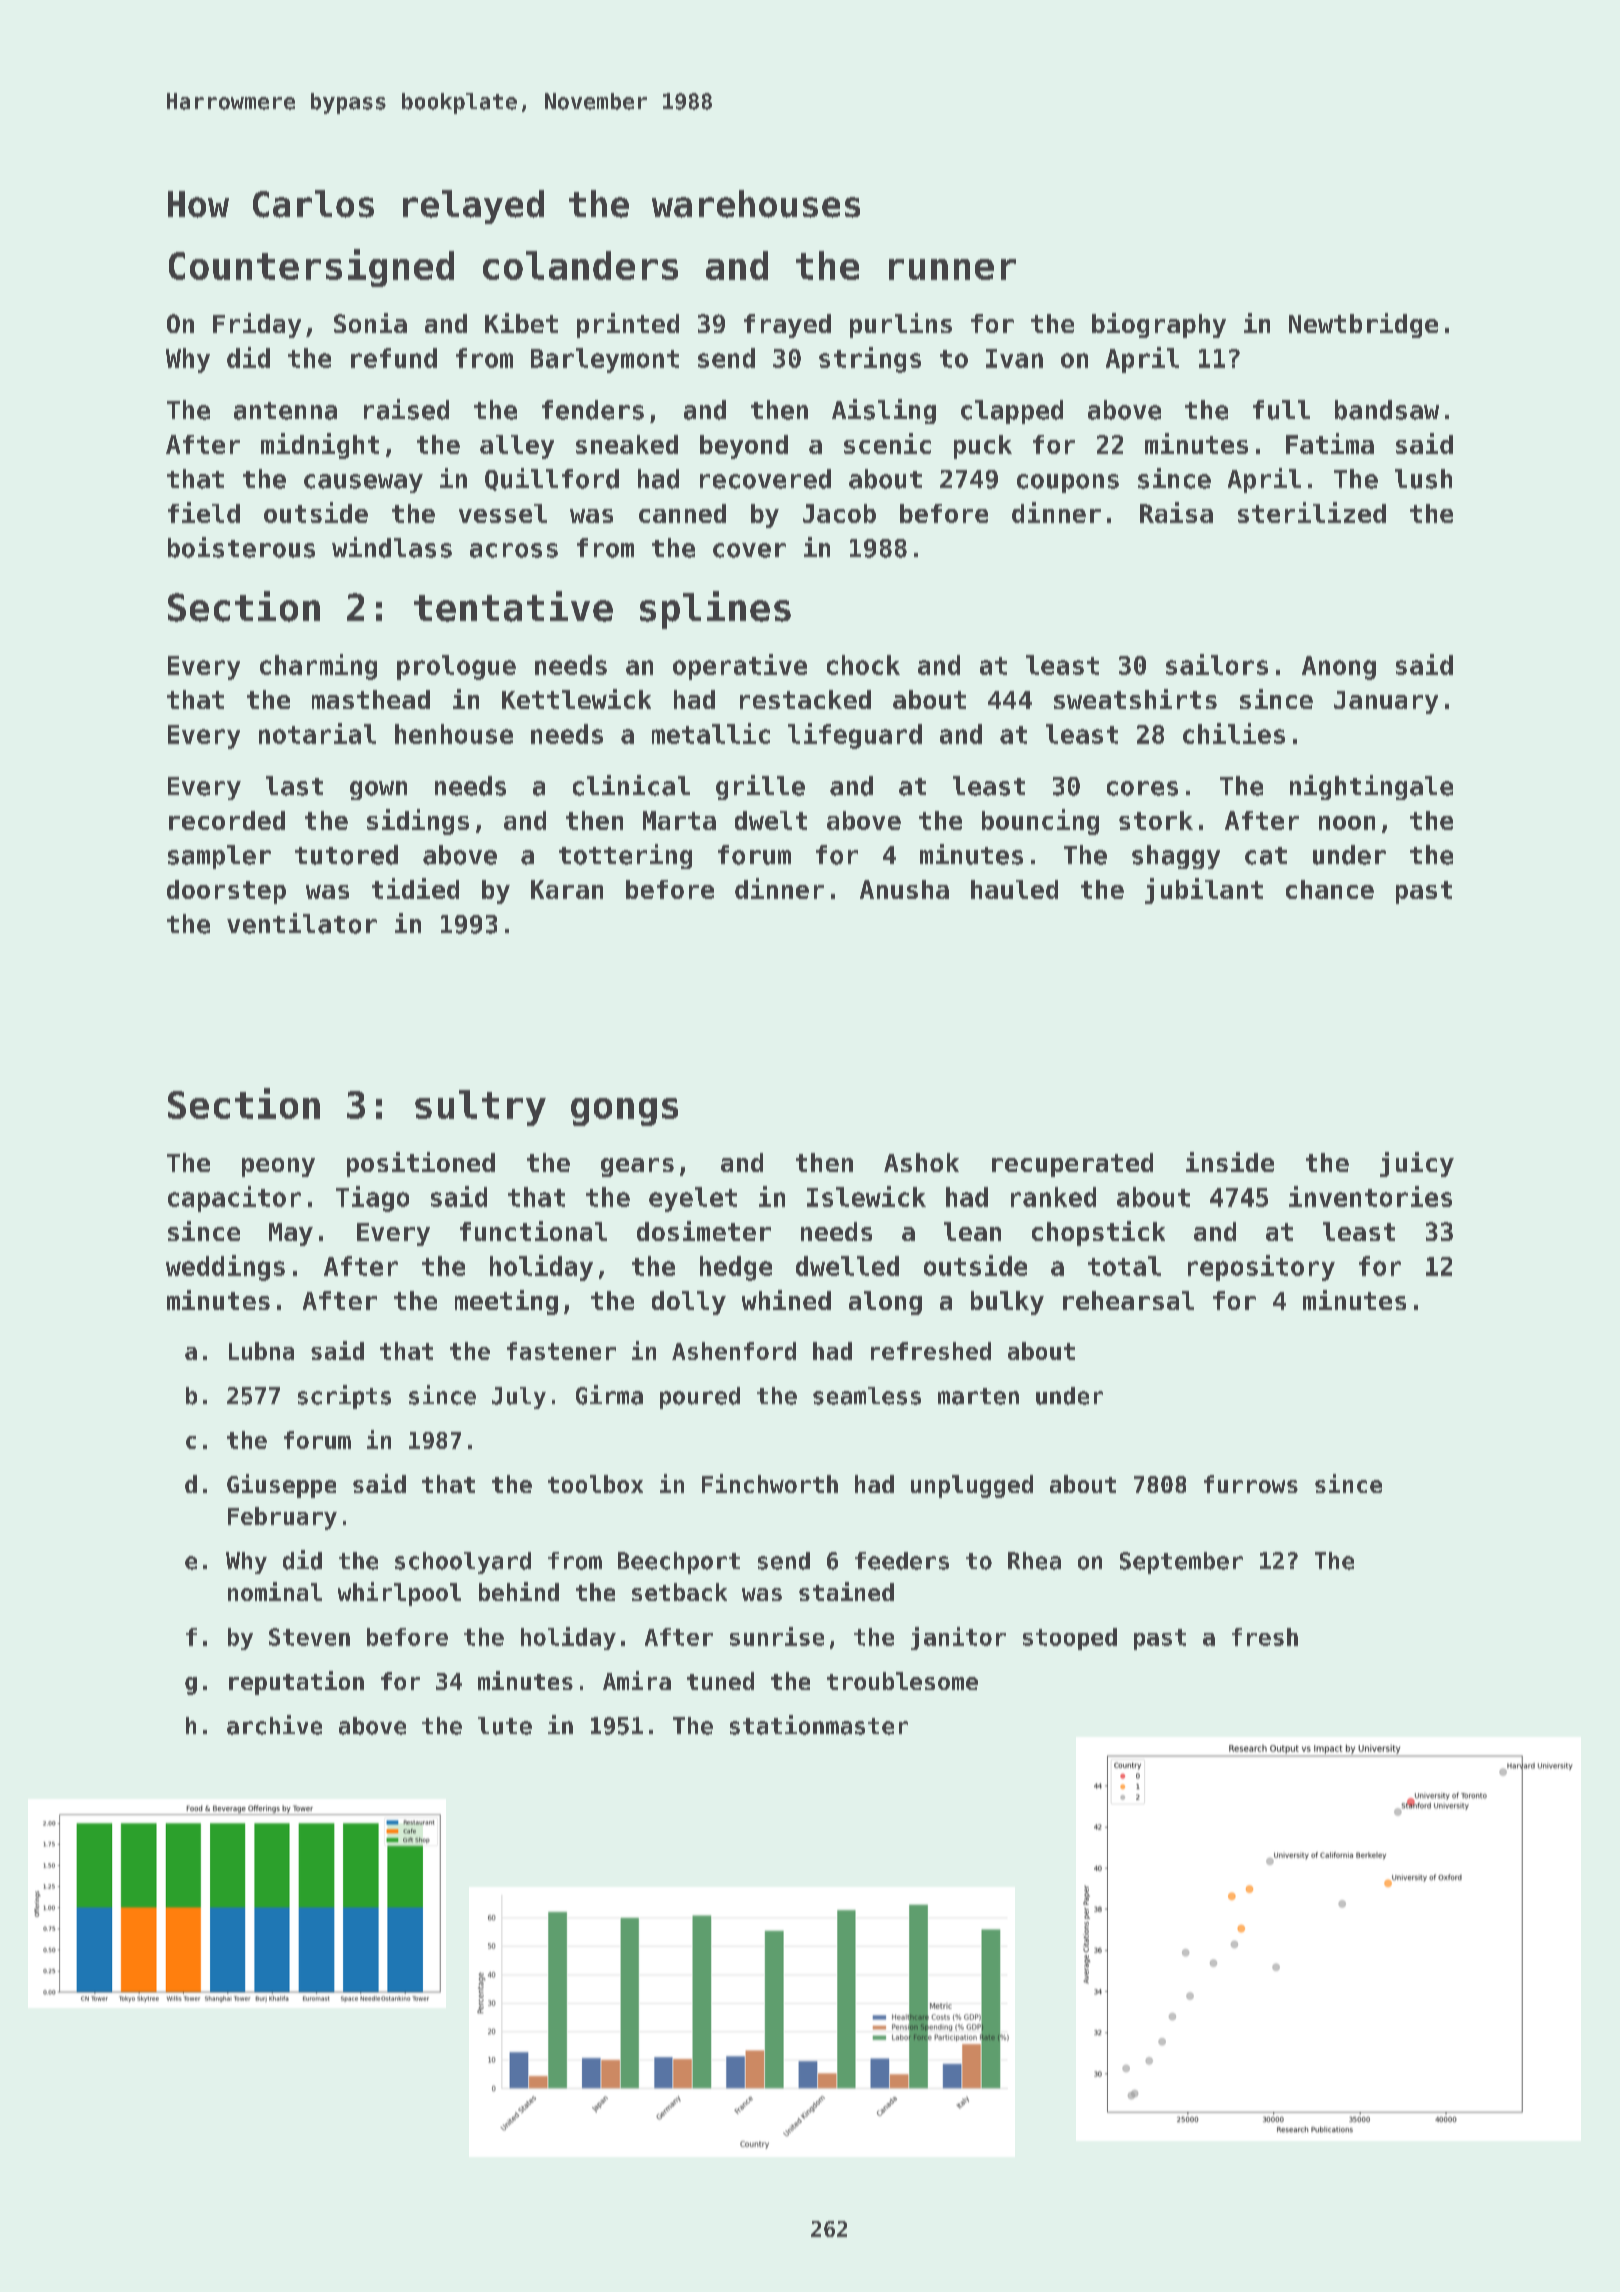 The height and width of the screenshot is (2292, 1620). Describe the element at coordinates (1176, 512) in the screenshot. I see `Raisa` at that location.
